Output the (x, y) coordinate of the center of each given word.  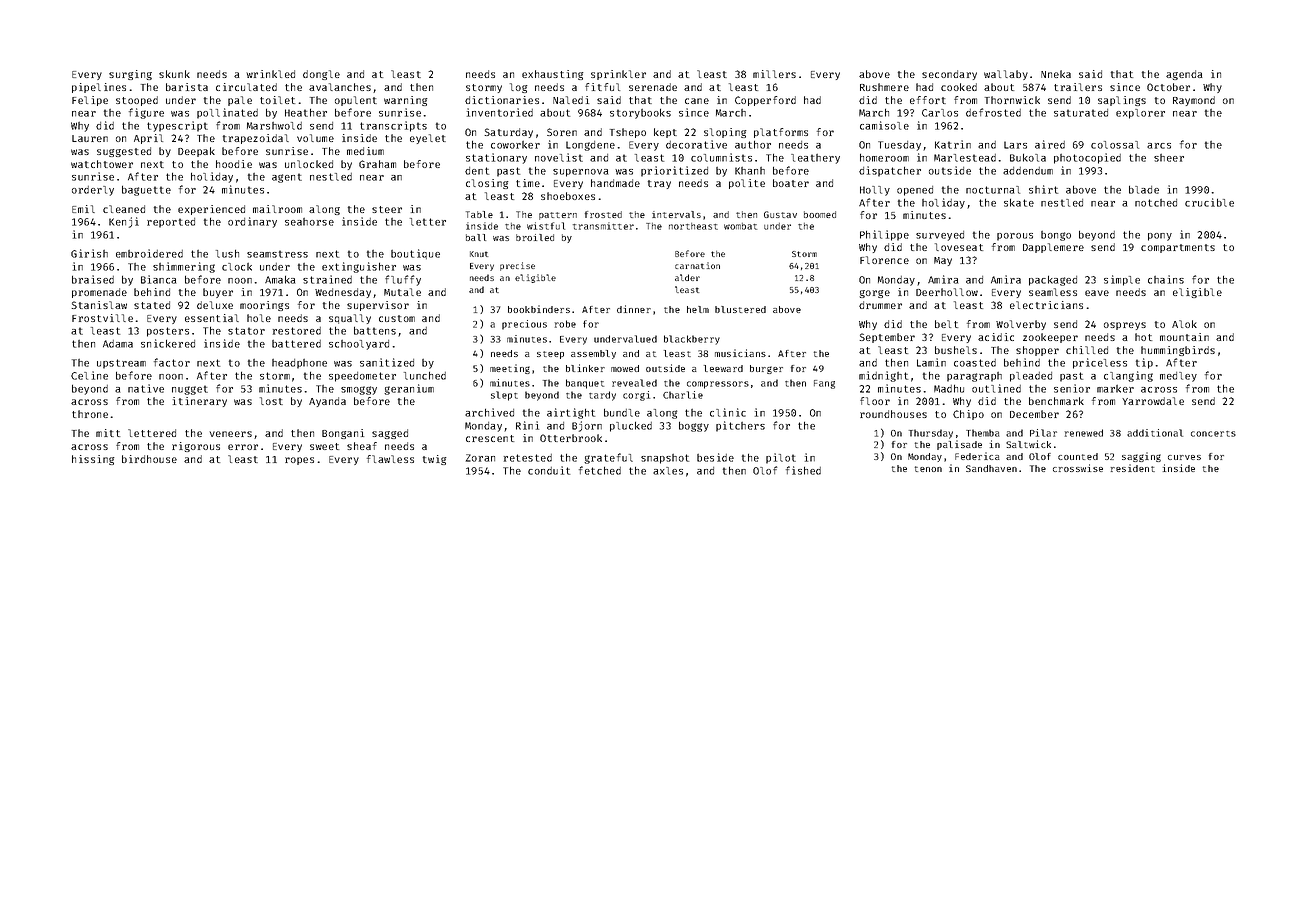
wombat (740, 226)
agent (287, 178)
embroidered (149, 253)
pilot (781, 458)
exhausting (553, 75)
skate (1019, 203)
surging (130, 75)
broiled (535, 237)
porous (1015, 237)
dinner (634, 309)
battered (296, 344)
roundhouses (893, 414)
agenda (1184, 75)
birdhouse (149, 459)
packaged (1053, 281)
